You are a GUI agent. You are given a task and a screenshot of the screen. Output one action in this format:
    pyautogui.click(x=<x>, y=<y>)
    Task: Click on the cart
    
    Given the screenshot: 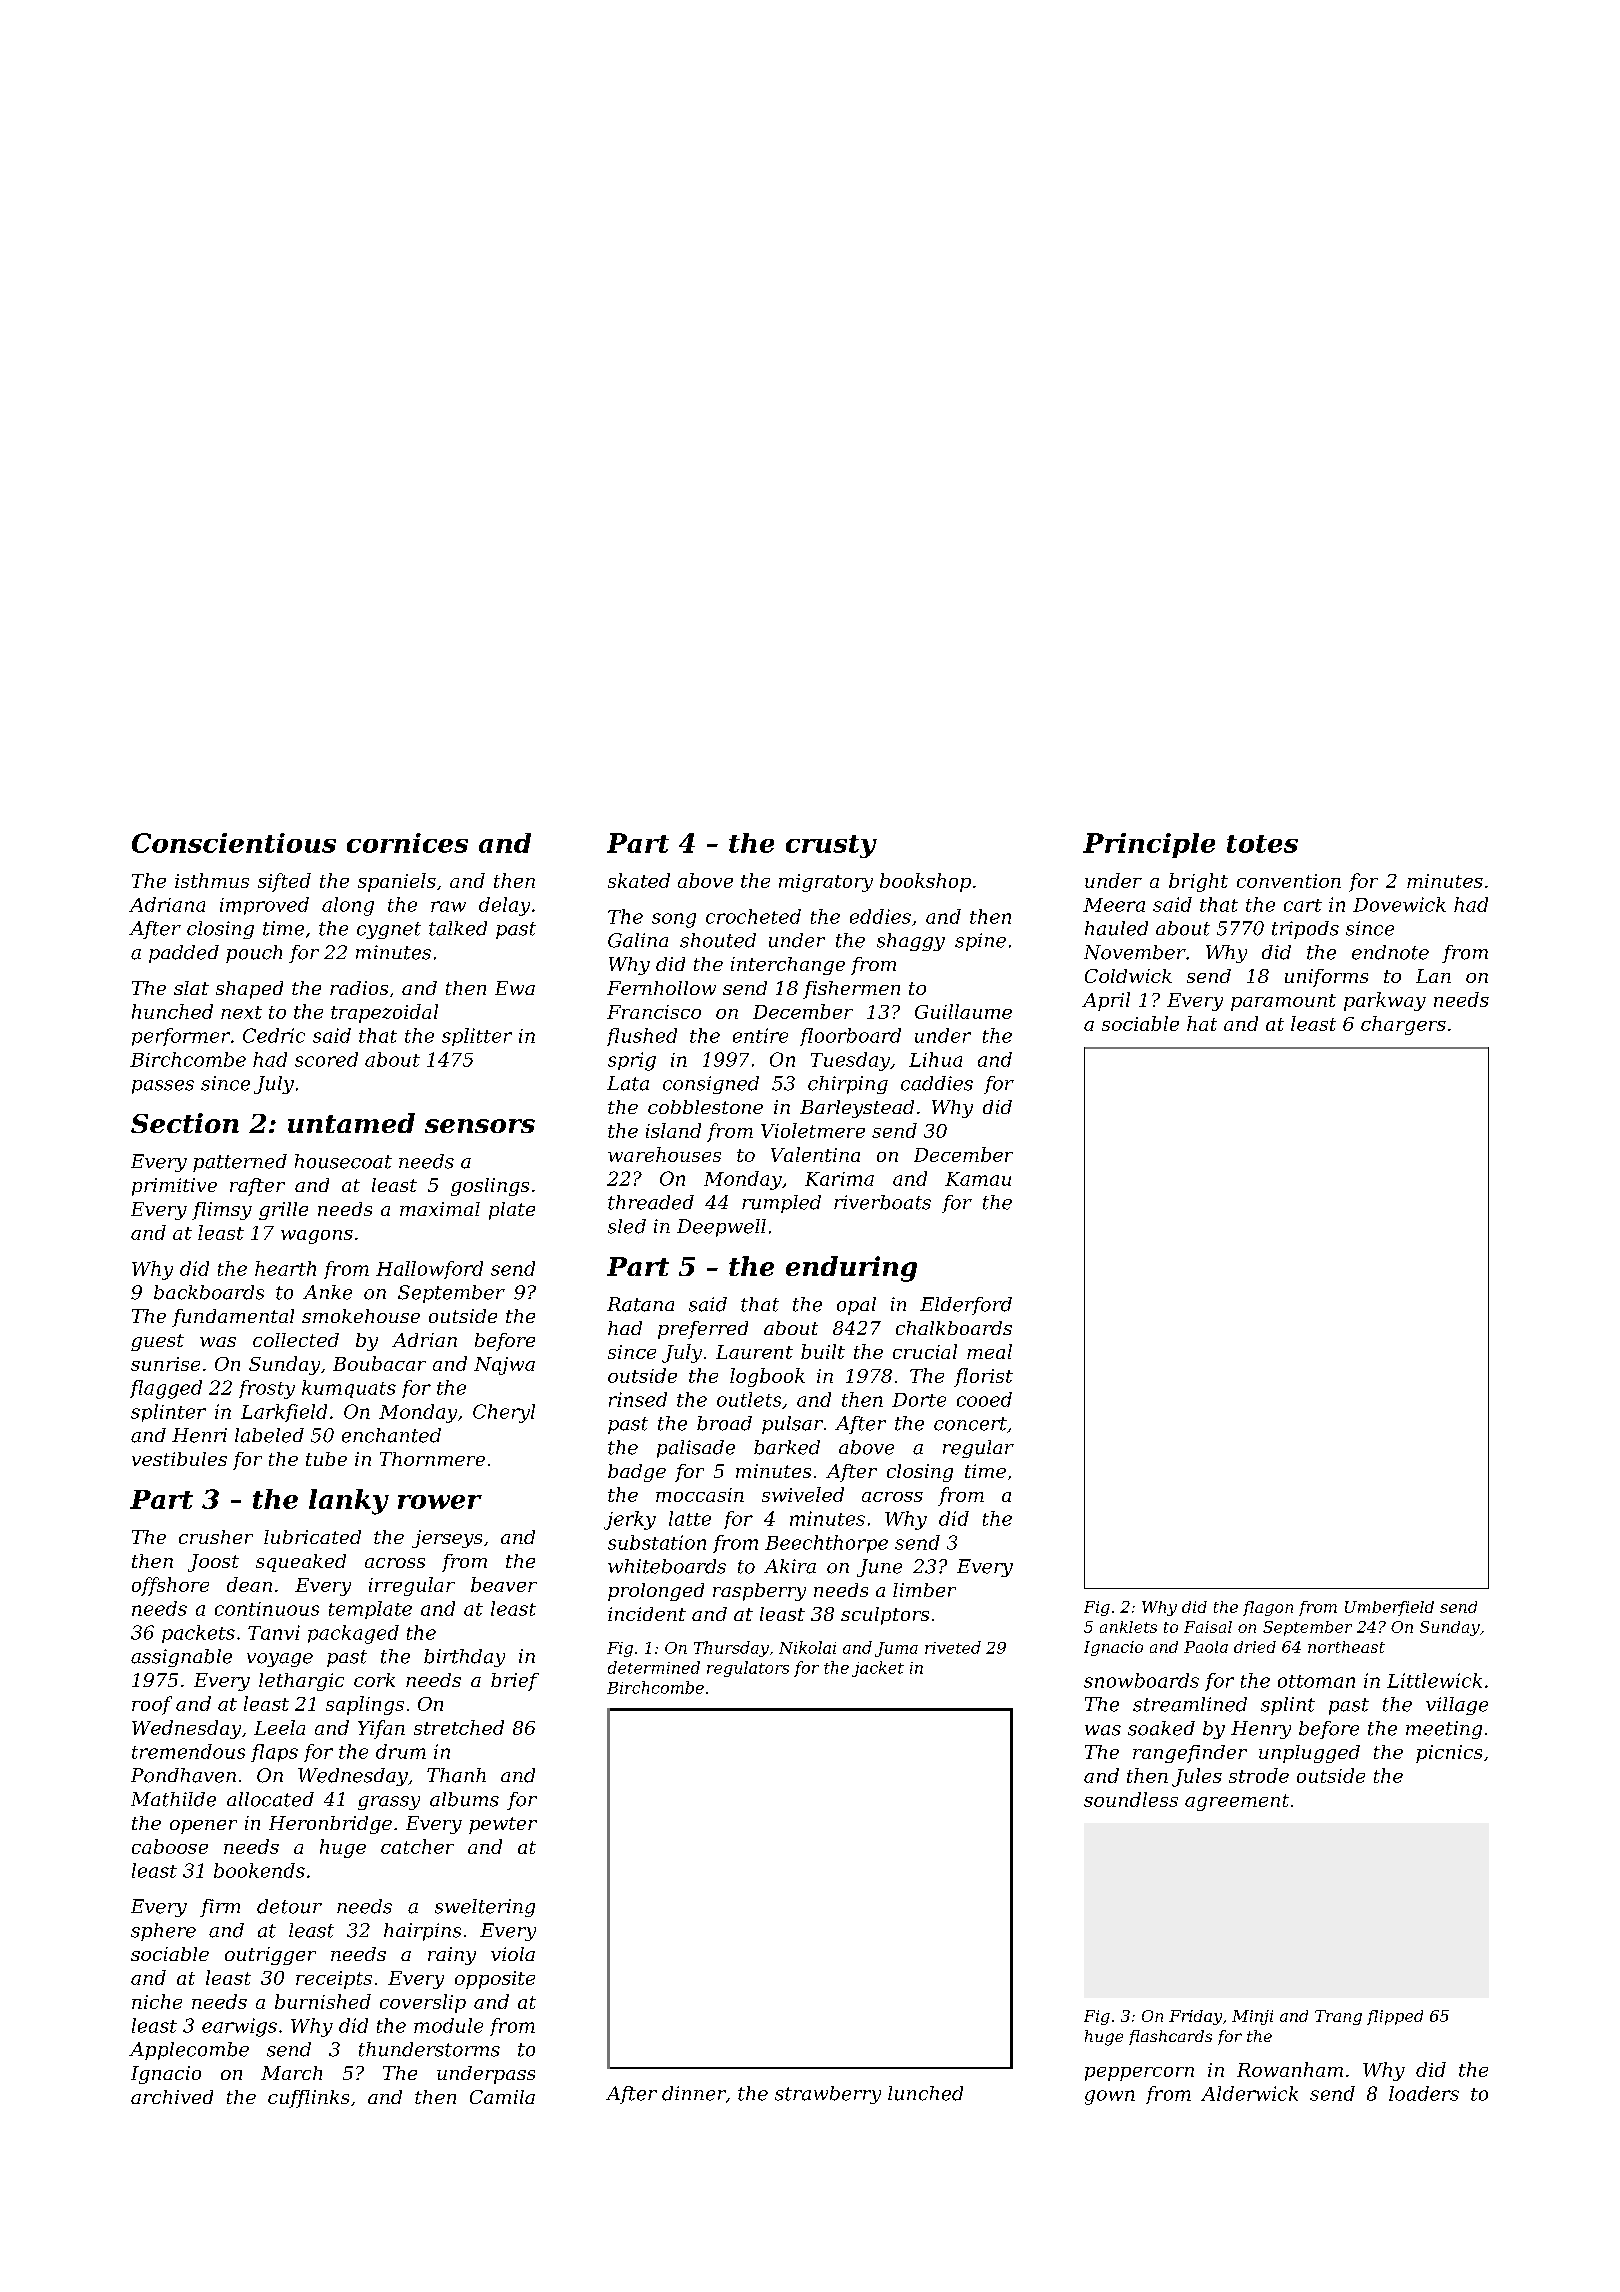 What is the action you would take?
    pyautogui.click(x=1303, y=905)
